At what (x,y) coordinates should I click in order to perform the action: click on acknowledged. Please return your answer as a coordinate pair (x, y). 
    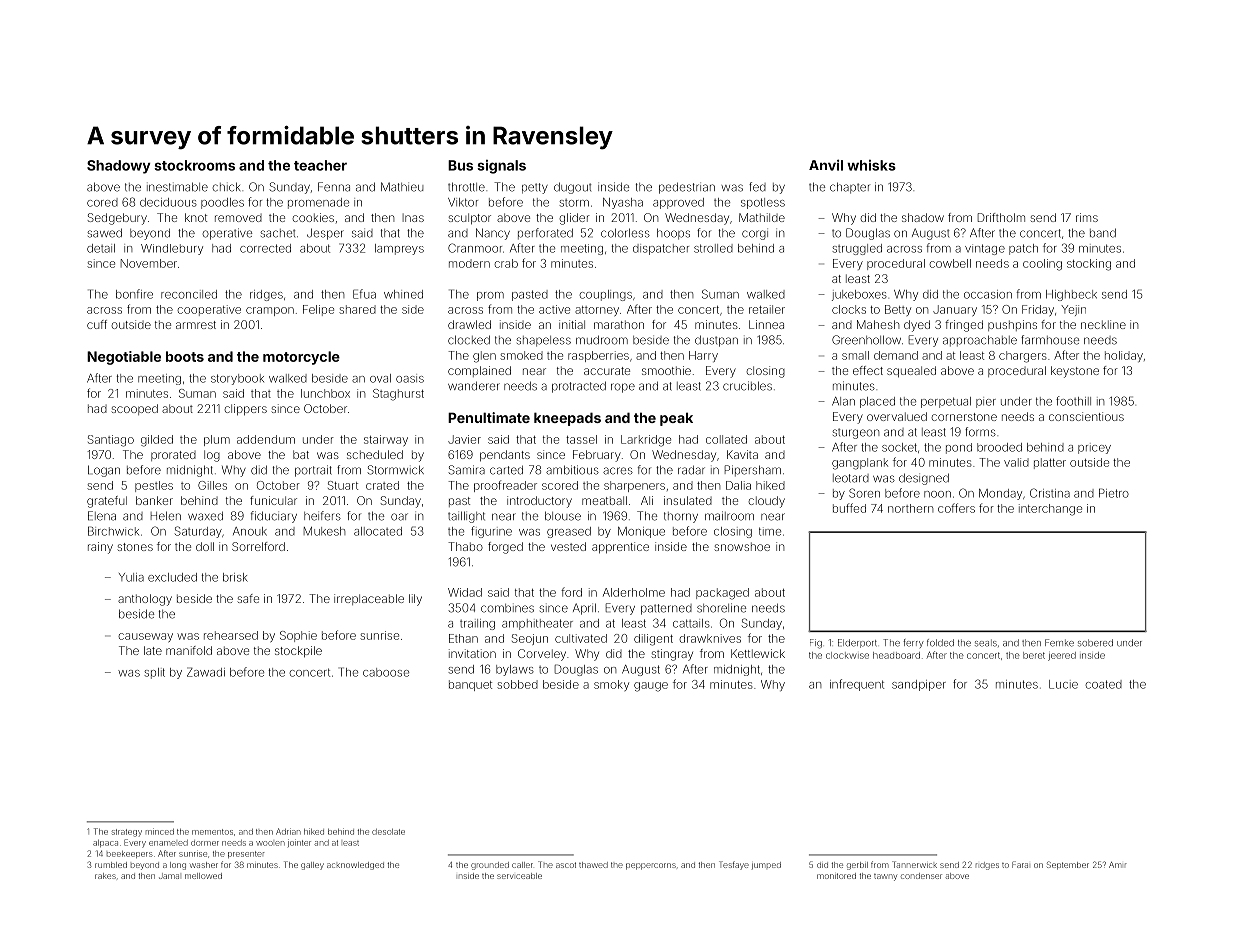
    Looking at the image, I should click on (355, 866).
